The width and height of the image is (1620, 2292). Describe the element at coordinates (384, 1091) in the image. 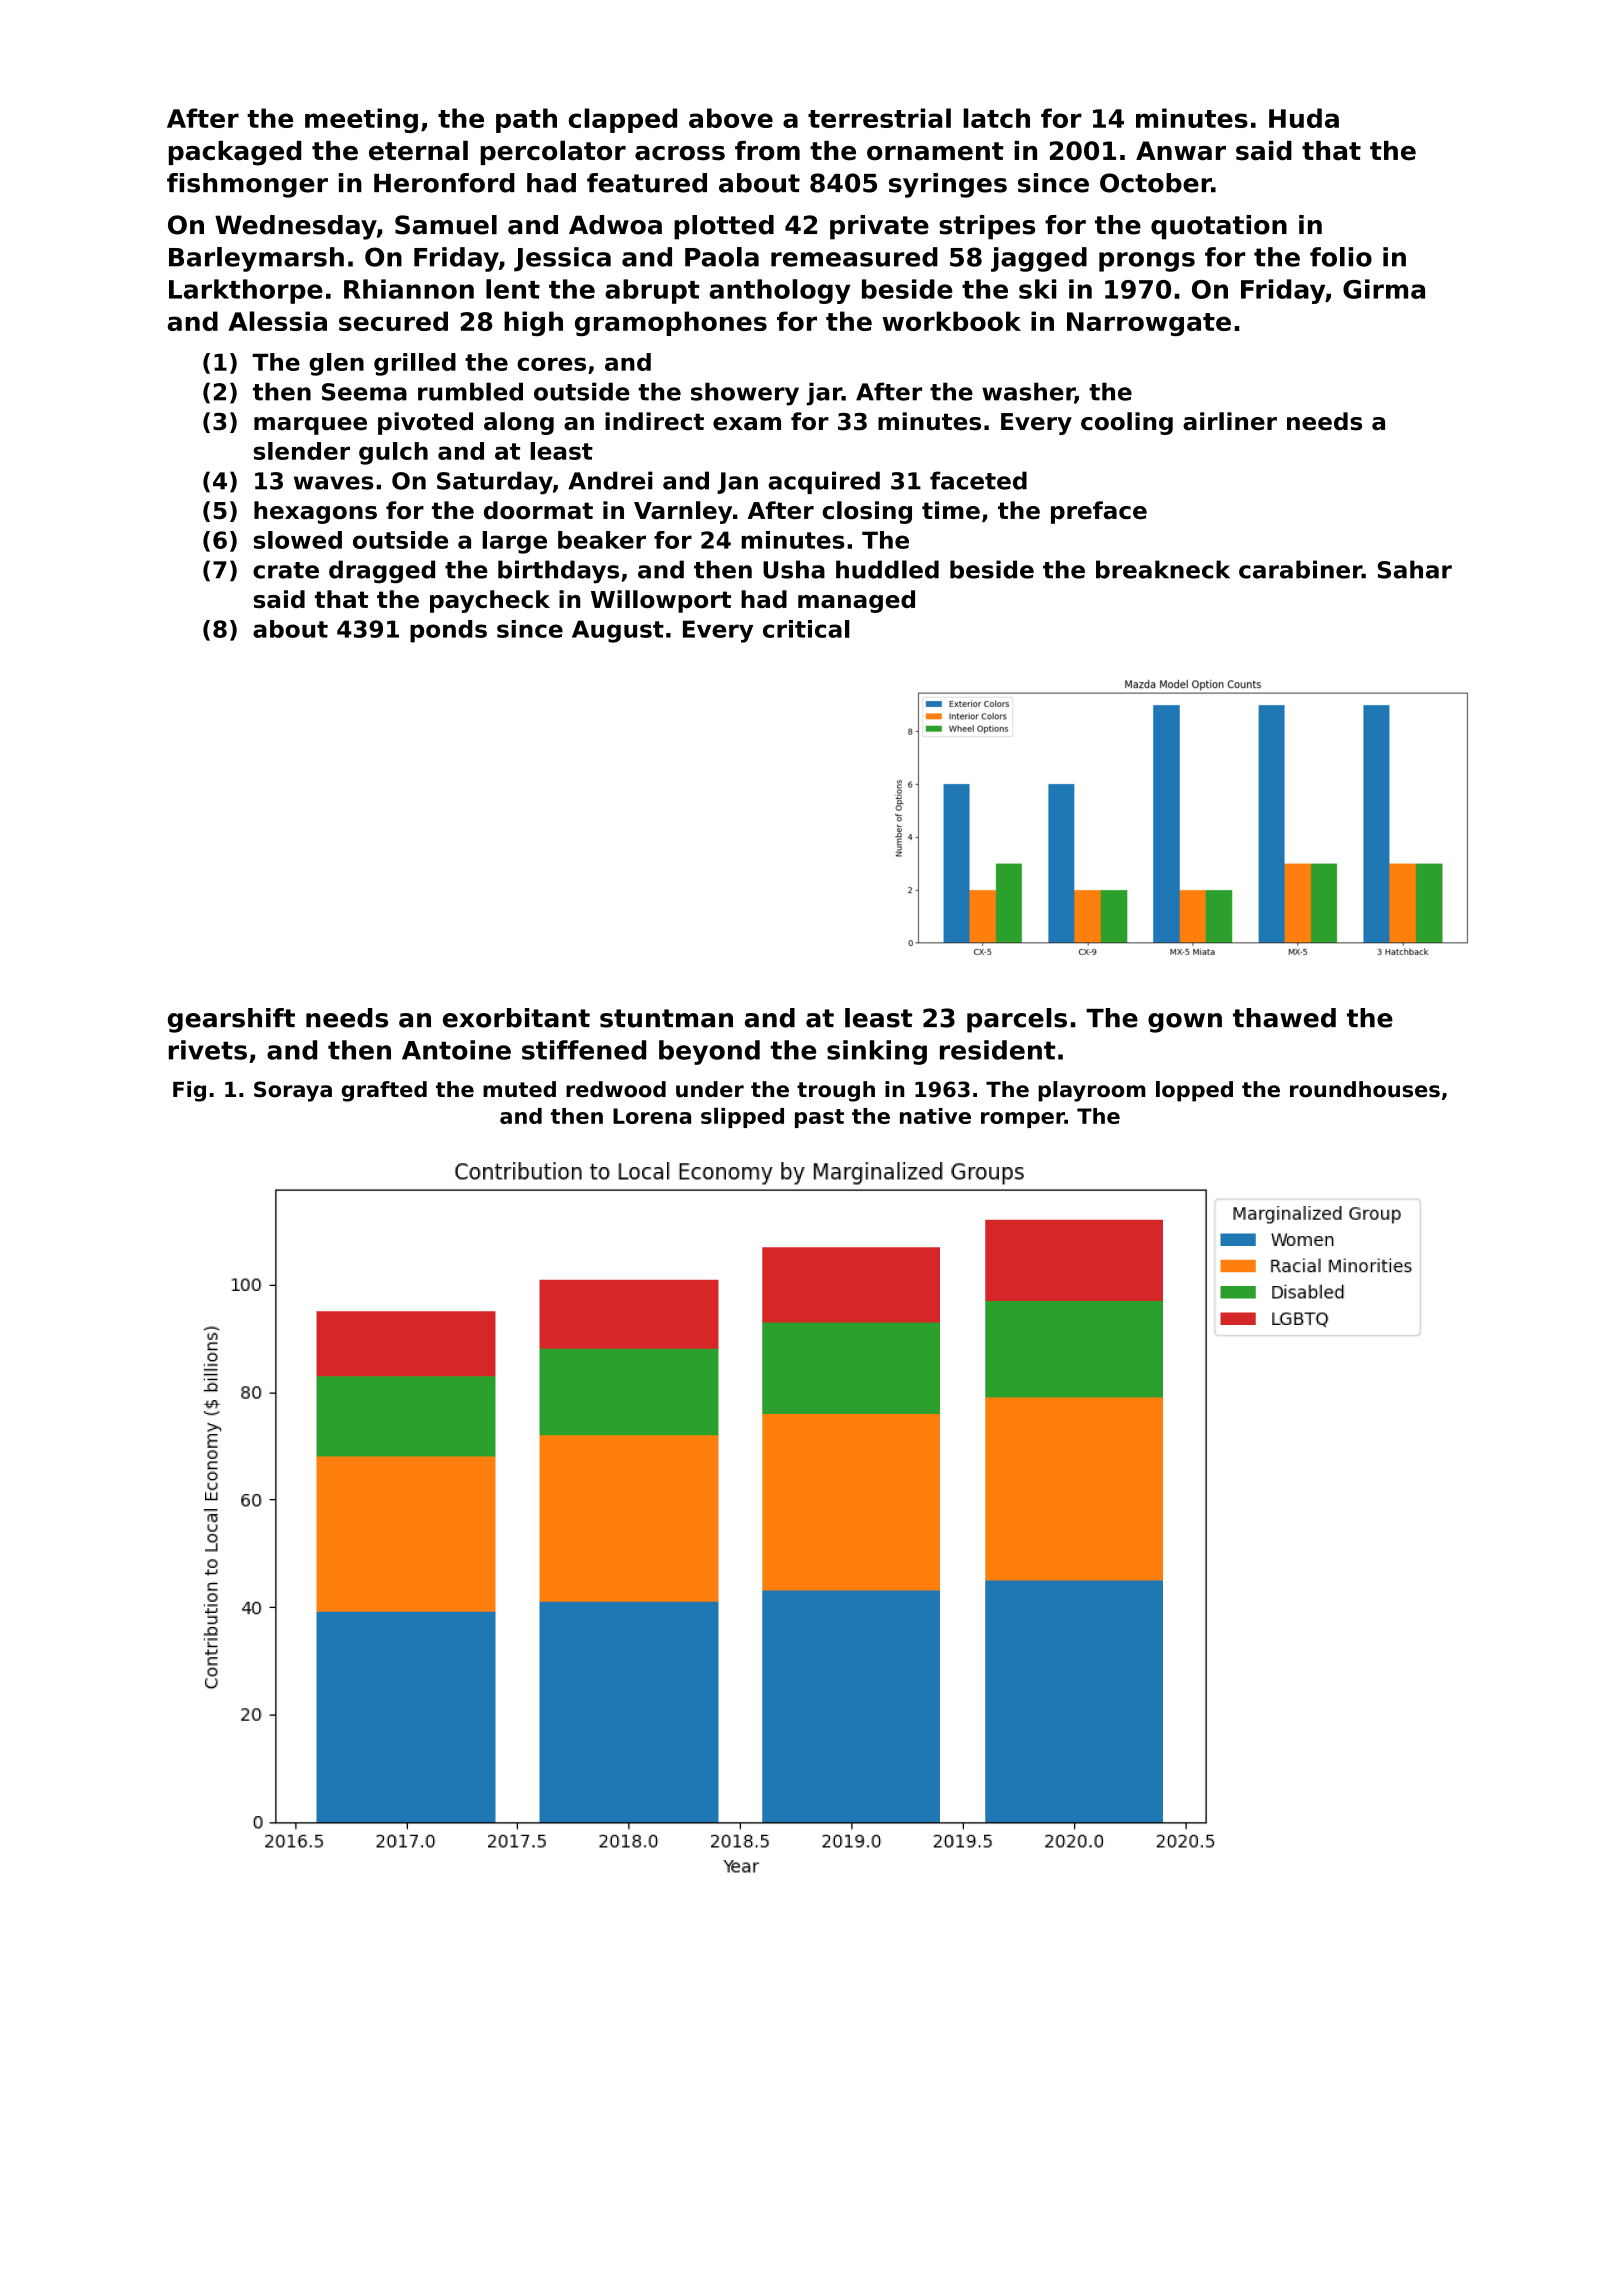

I see `grafted` at that location.
